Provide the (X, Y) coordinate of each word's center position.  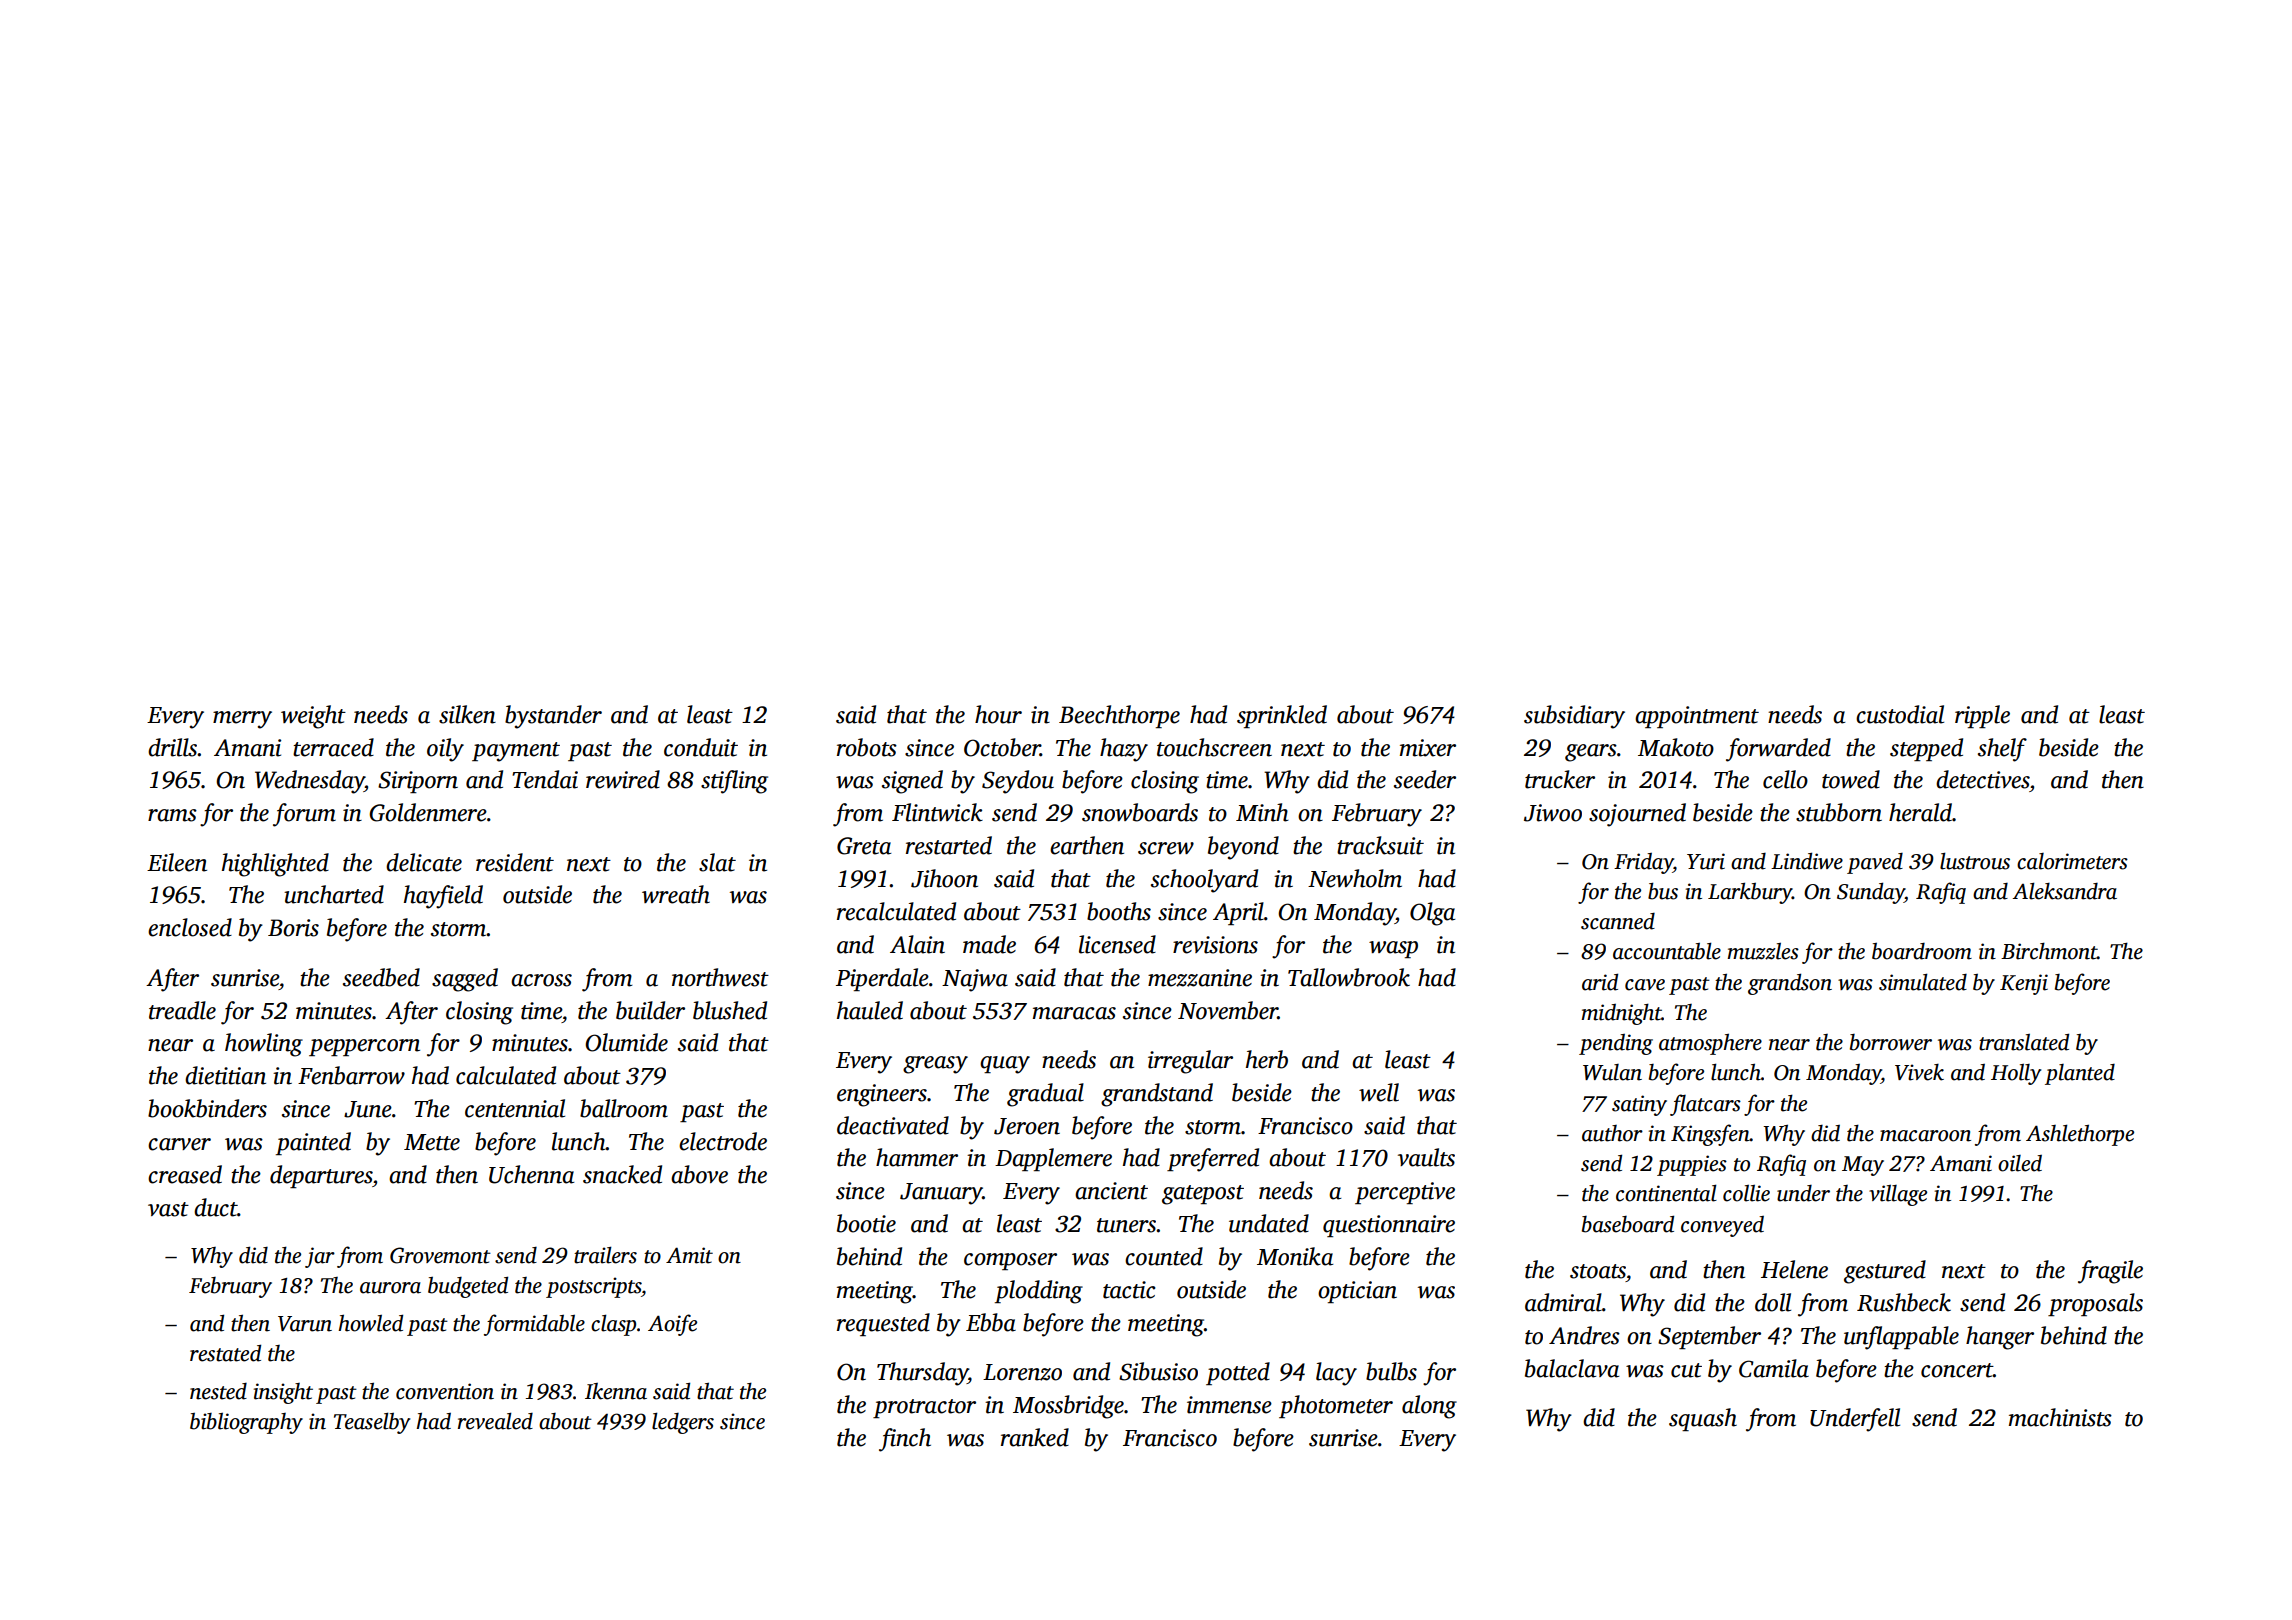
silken (467, 714)
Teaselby (372, 1423)
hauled (870, 1010)
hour (998, 714)
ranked (1035, 1437)
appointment (1697, 717)
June (368, 1109)
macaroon (1925, 1136)
